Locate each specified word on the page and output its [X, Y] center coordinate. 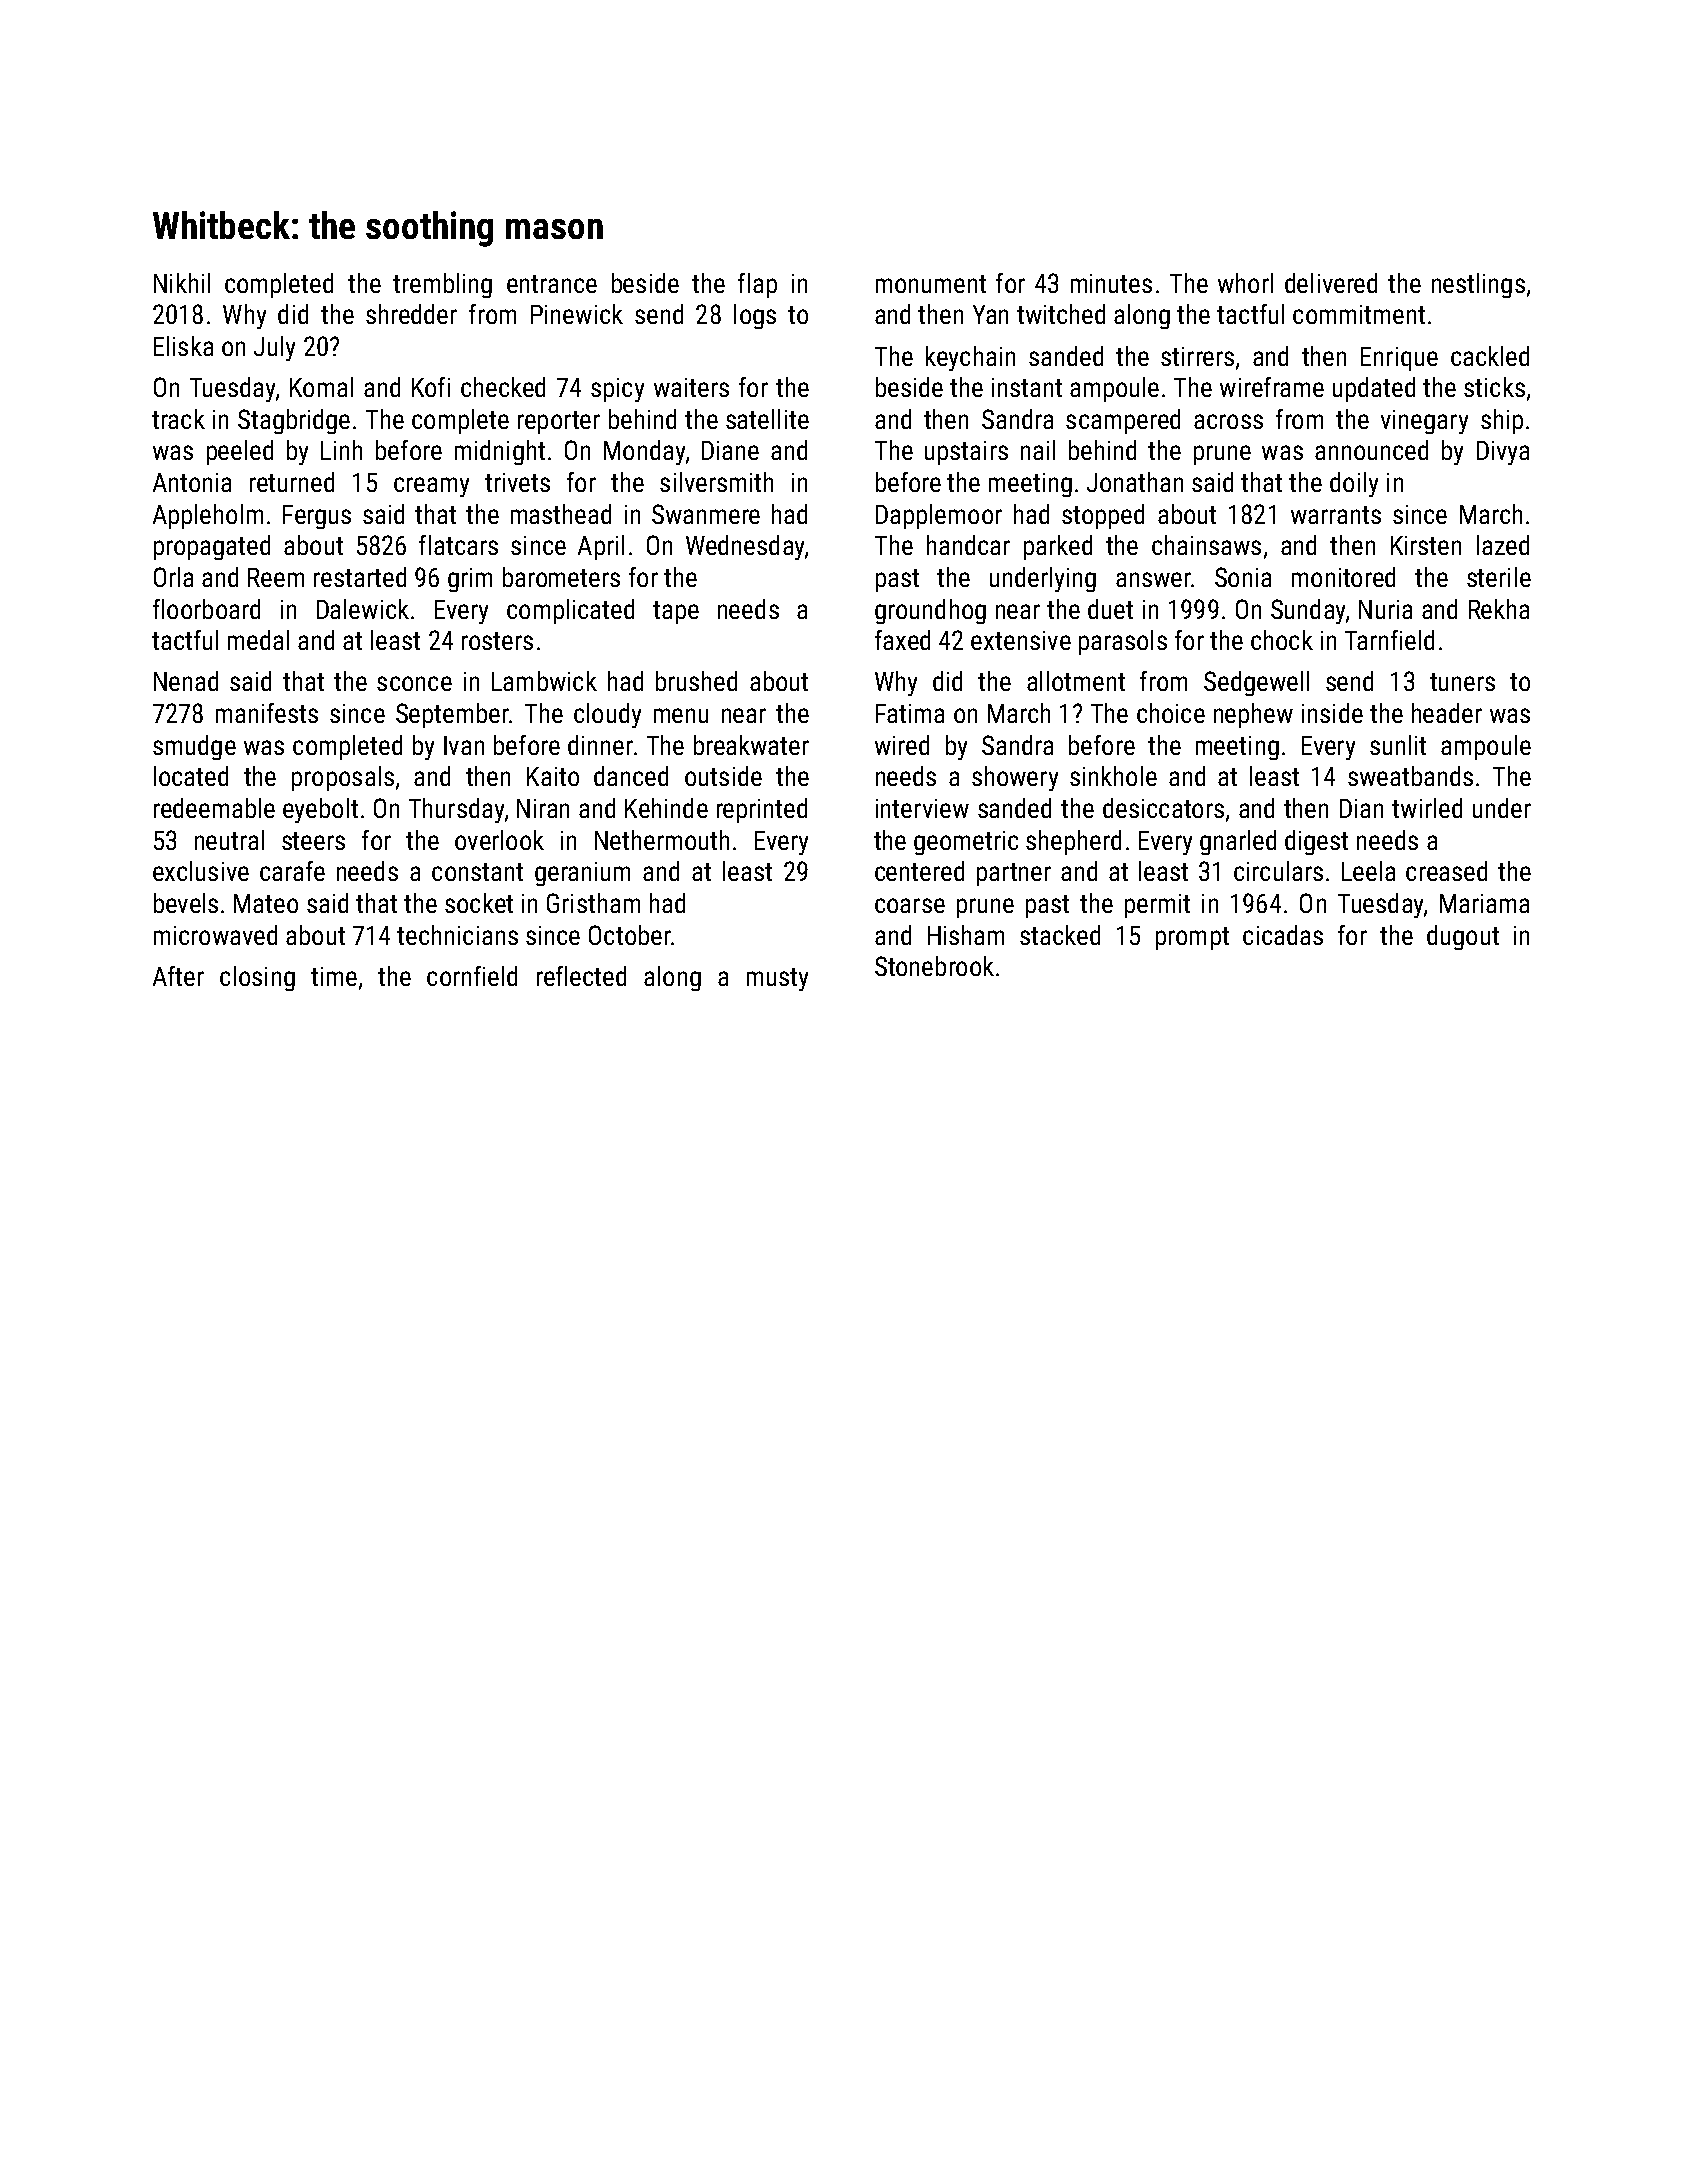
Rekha [1499, 609]
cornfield [472, 976]
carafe [292, 871]
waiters [691, 387]
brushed [696, 681]
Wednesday [745, 547]
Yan [990, 314]
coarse [910, 905]
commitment [1359, 314]
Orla [173, 577]
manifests [267, 713]
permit [1157, 906]
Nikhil [182, 283]
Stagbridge [294, 421]
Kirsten [1426, 545]
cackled [1490, 356]
